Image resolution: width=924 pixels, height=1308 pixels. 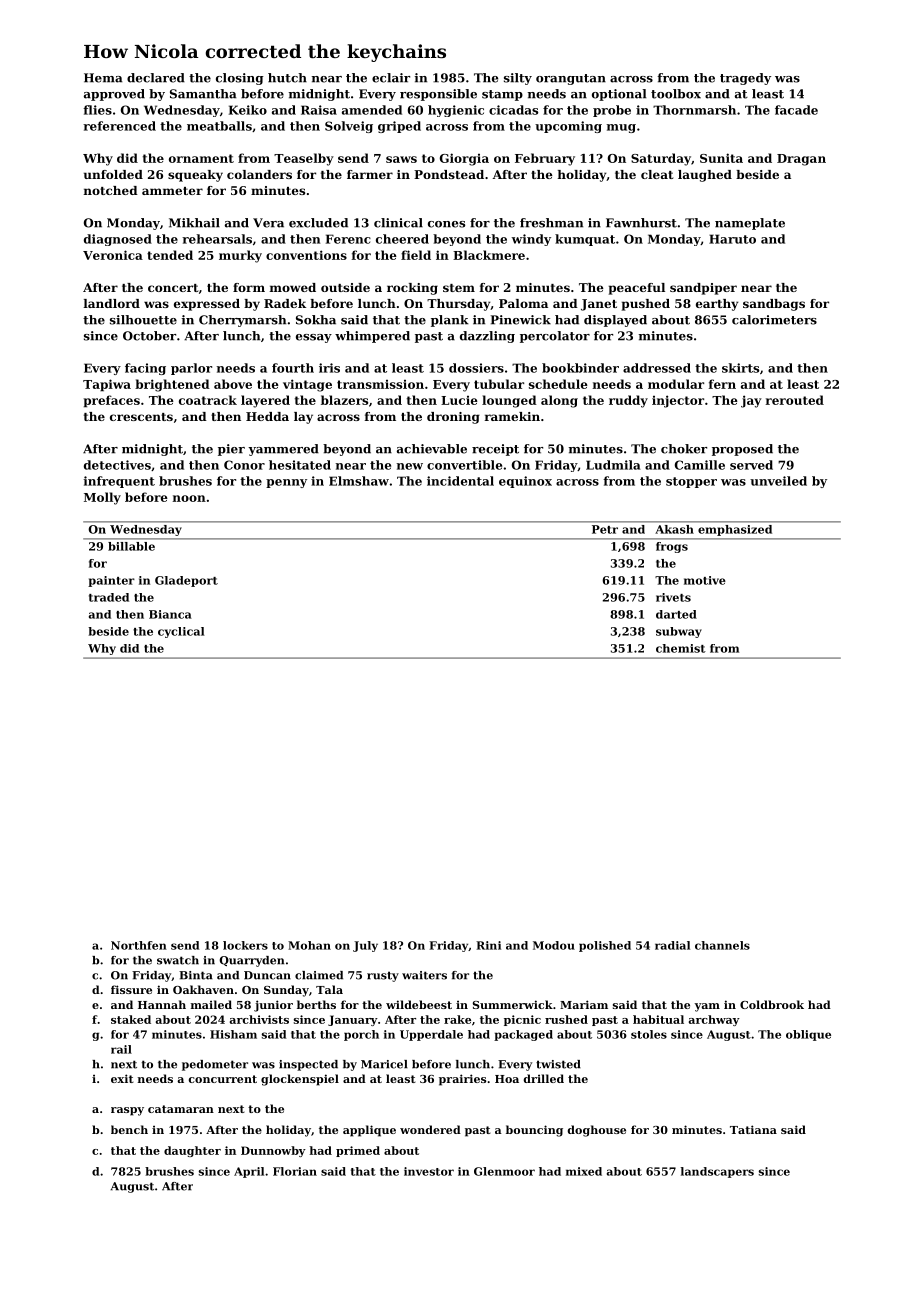 What do you see at coordinates (551, 223) in the screenshot?
I see `freshman` at bounding box center [551, 223].
